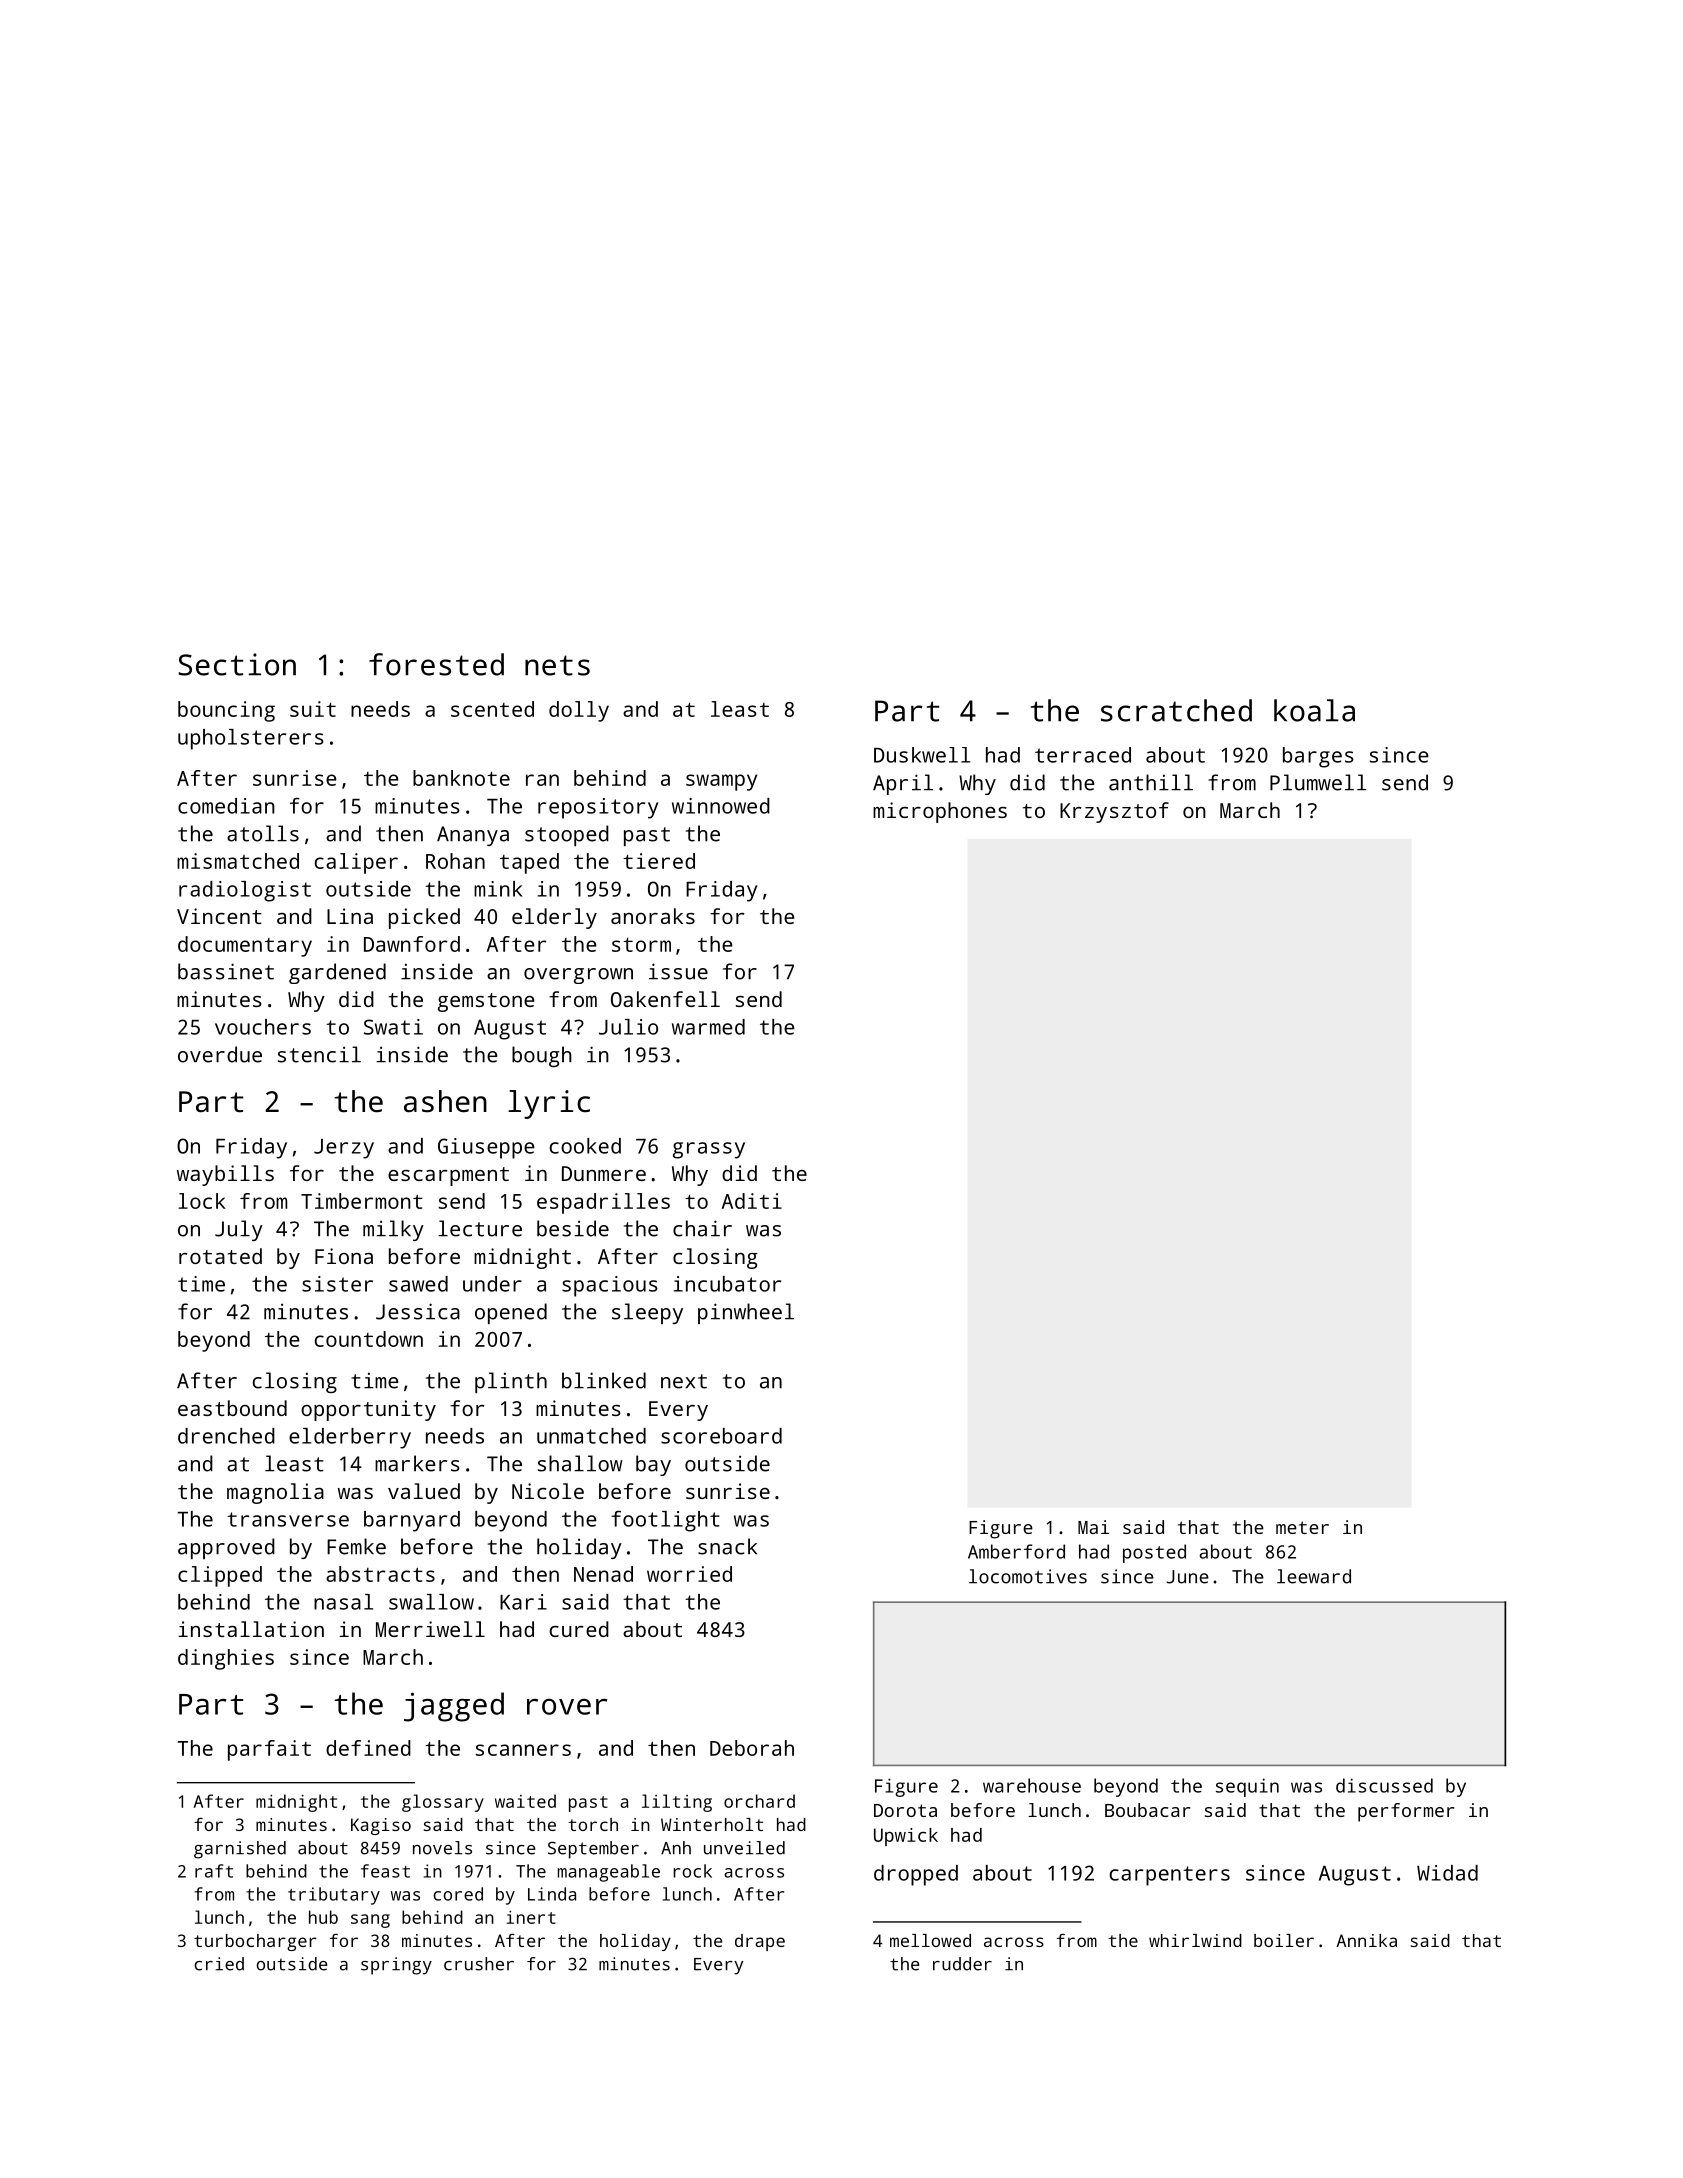  I want to click on elderly, so click(554, 918).
